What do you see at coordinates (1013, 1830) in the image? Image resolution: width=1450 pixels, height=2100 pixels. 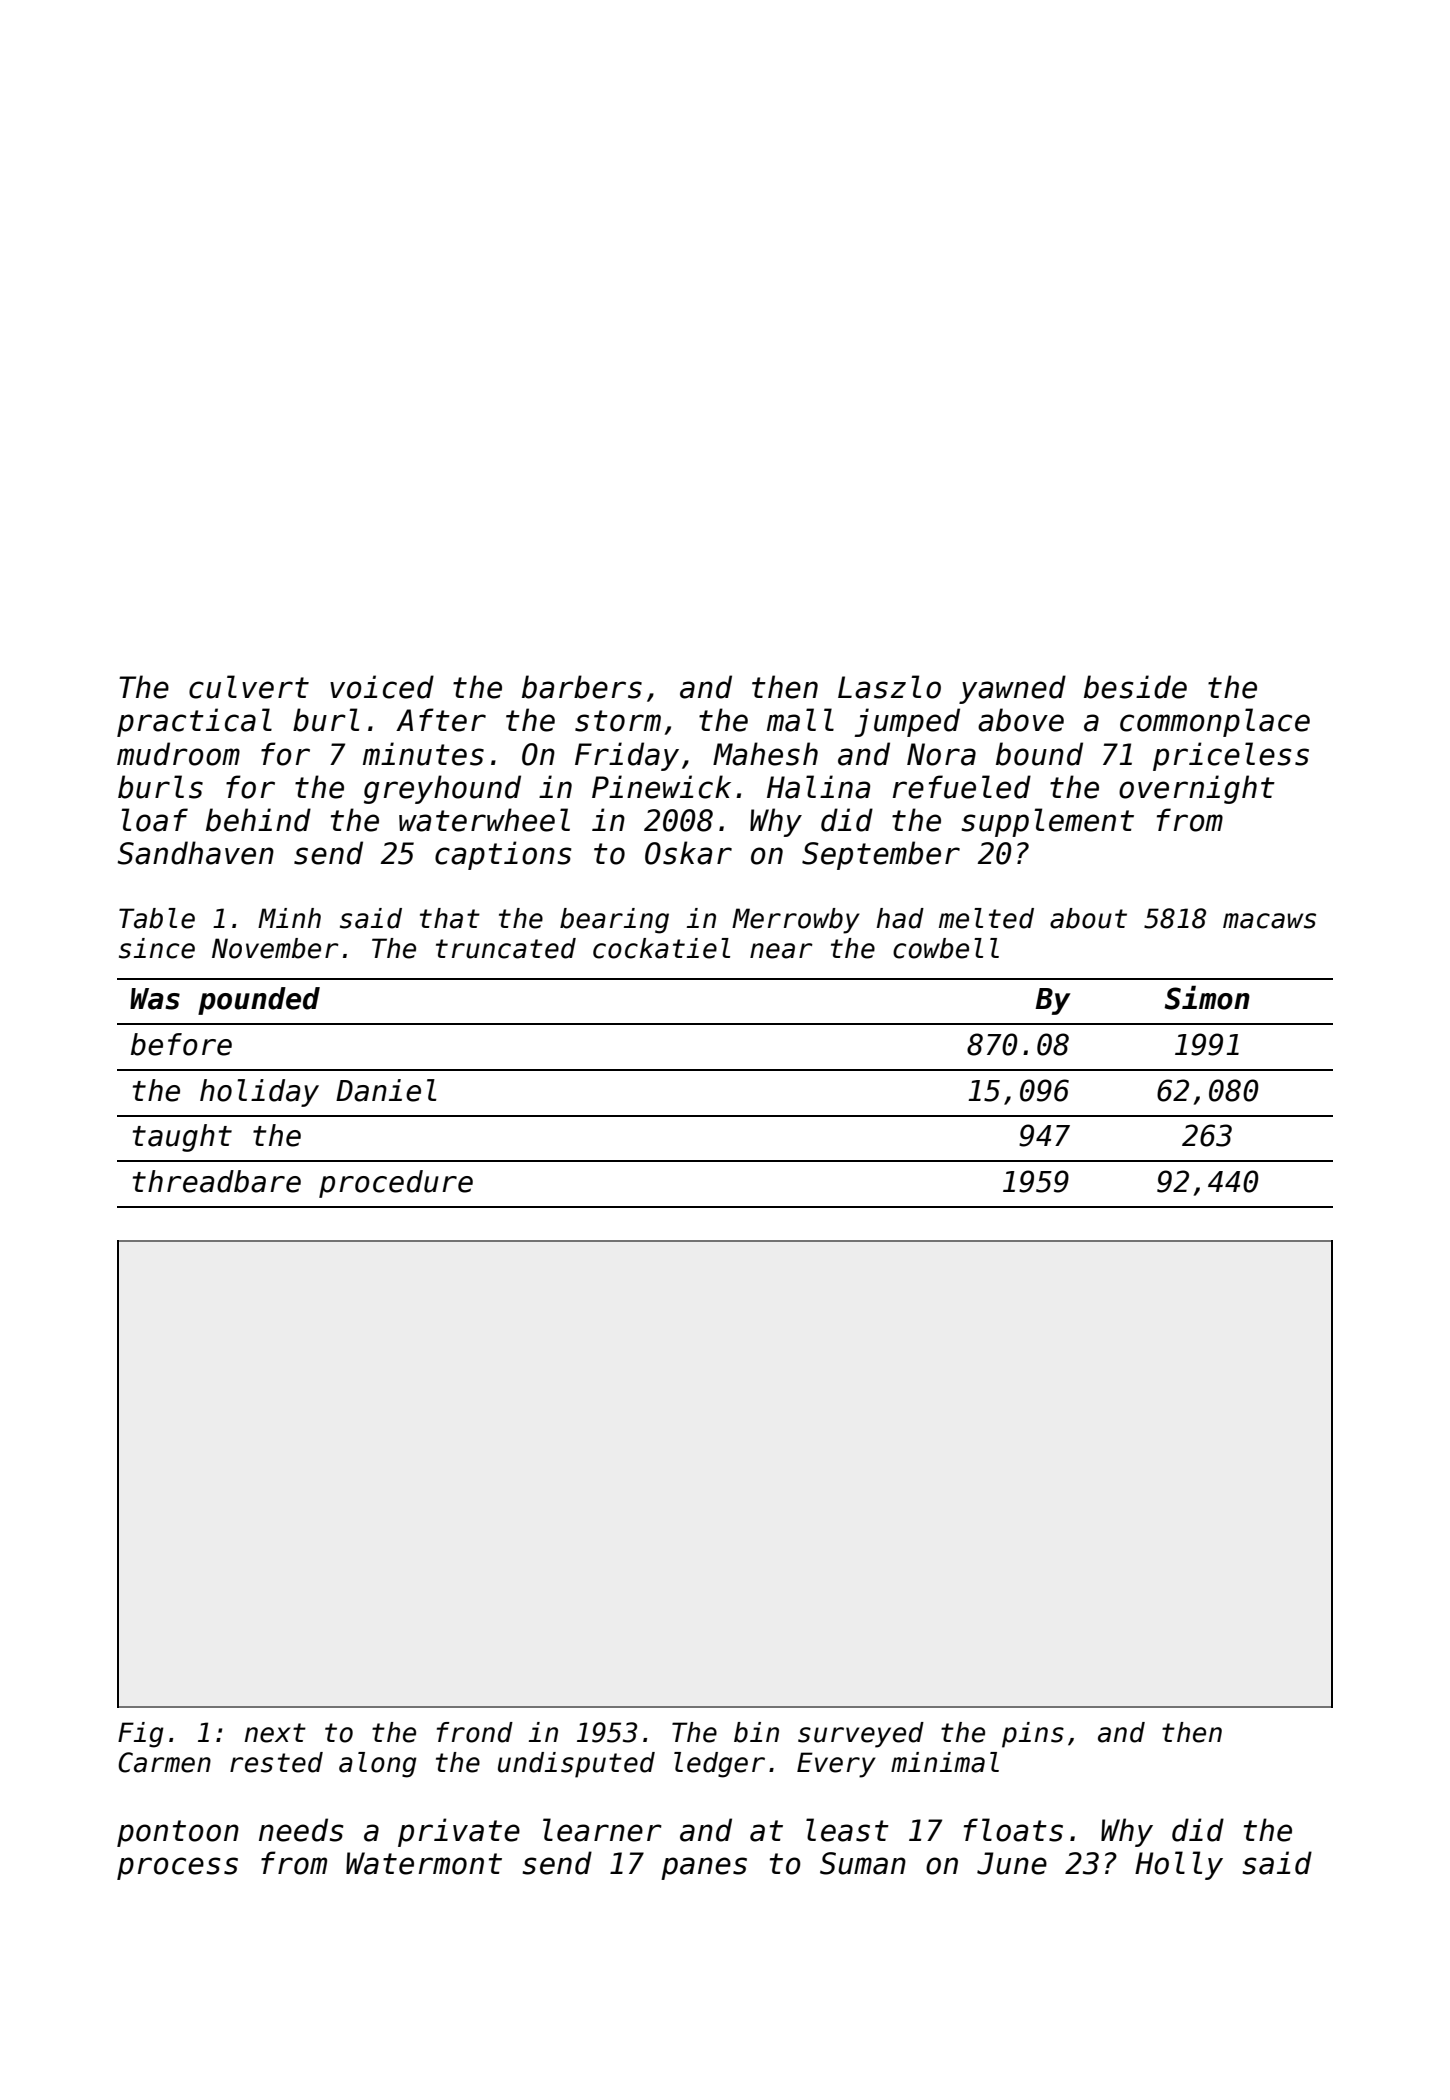 I see `floats` at bounding box center [1013, 1830].
